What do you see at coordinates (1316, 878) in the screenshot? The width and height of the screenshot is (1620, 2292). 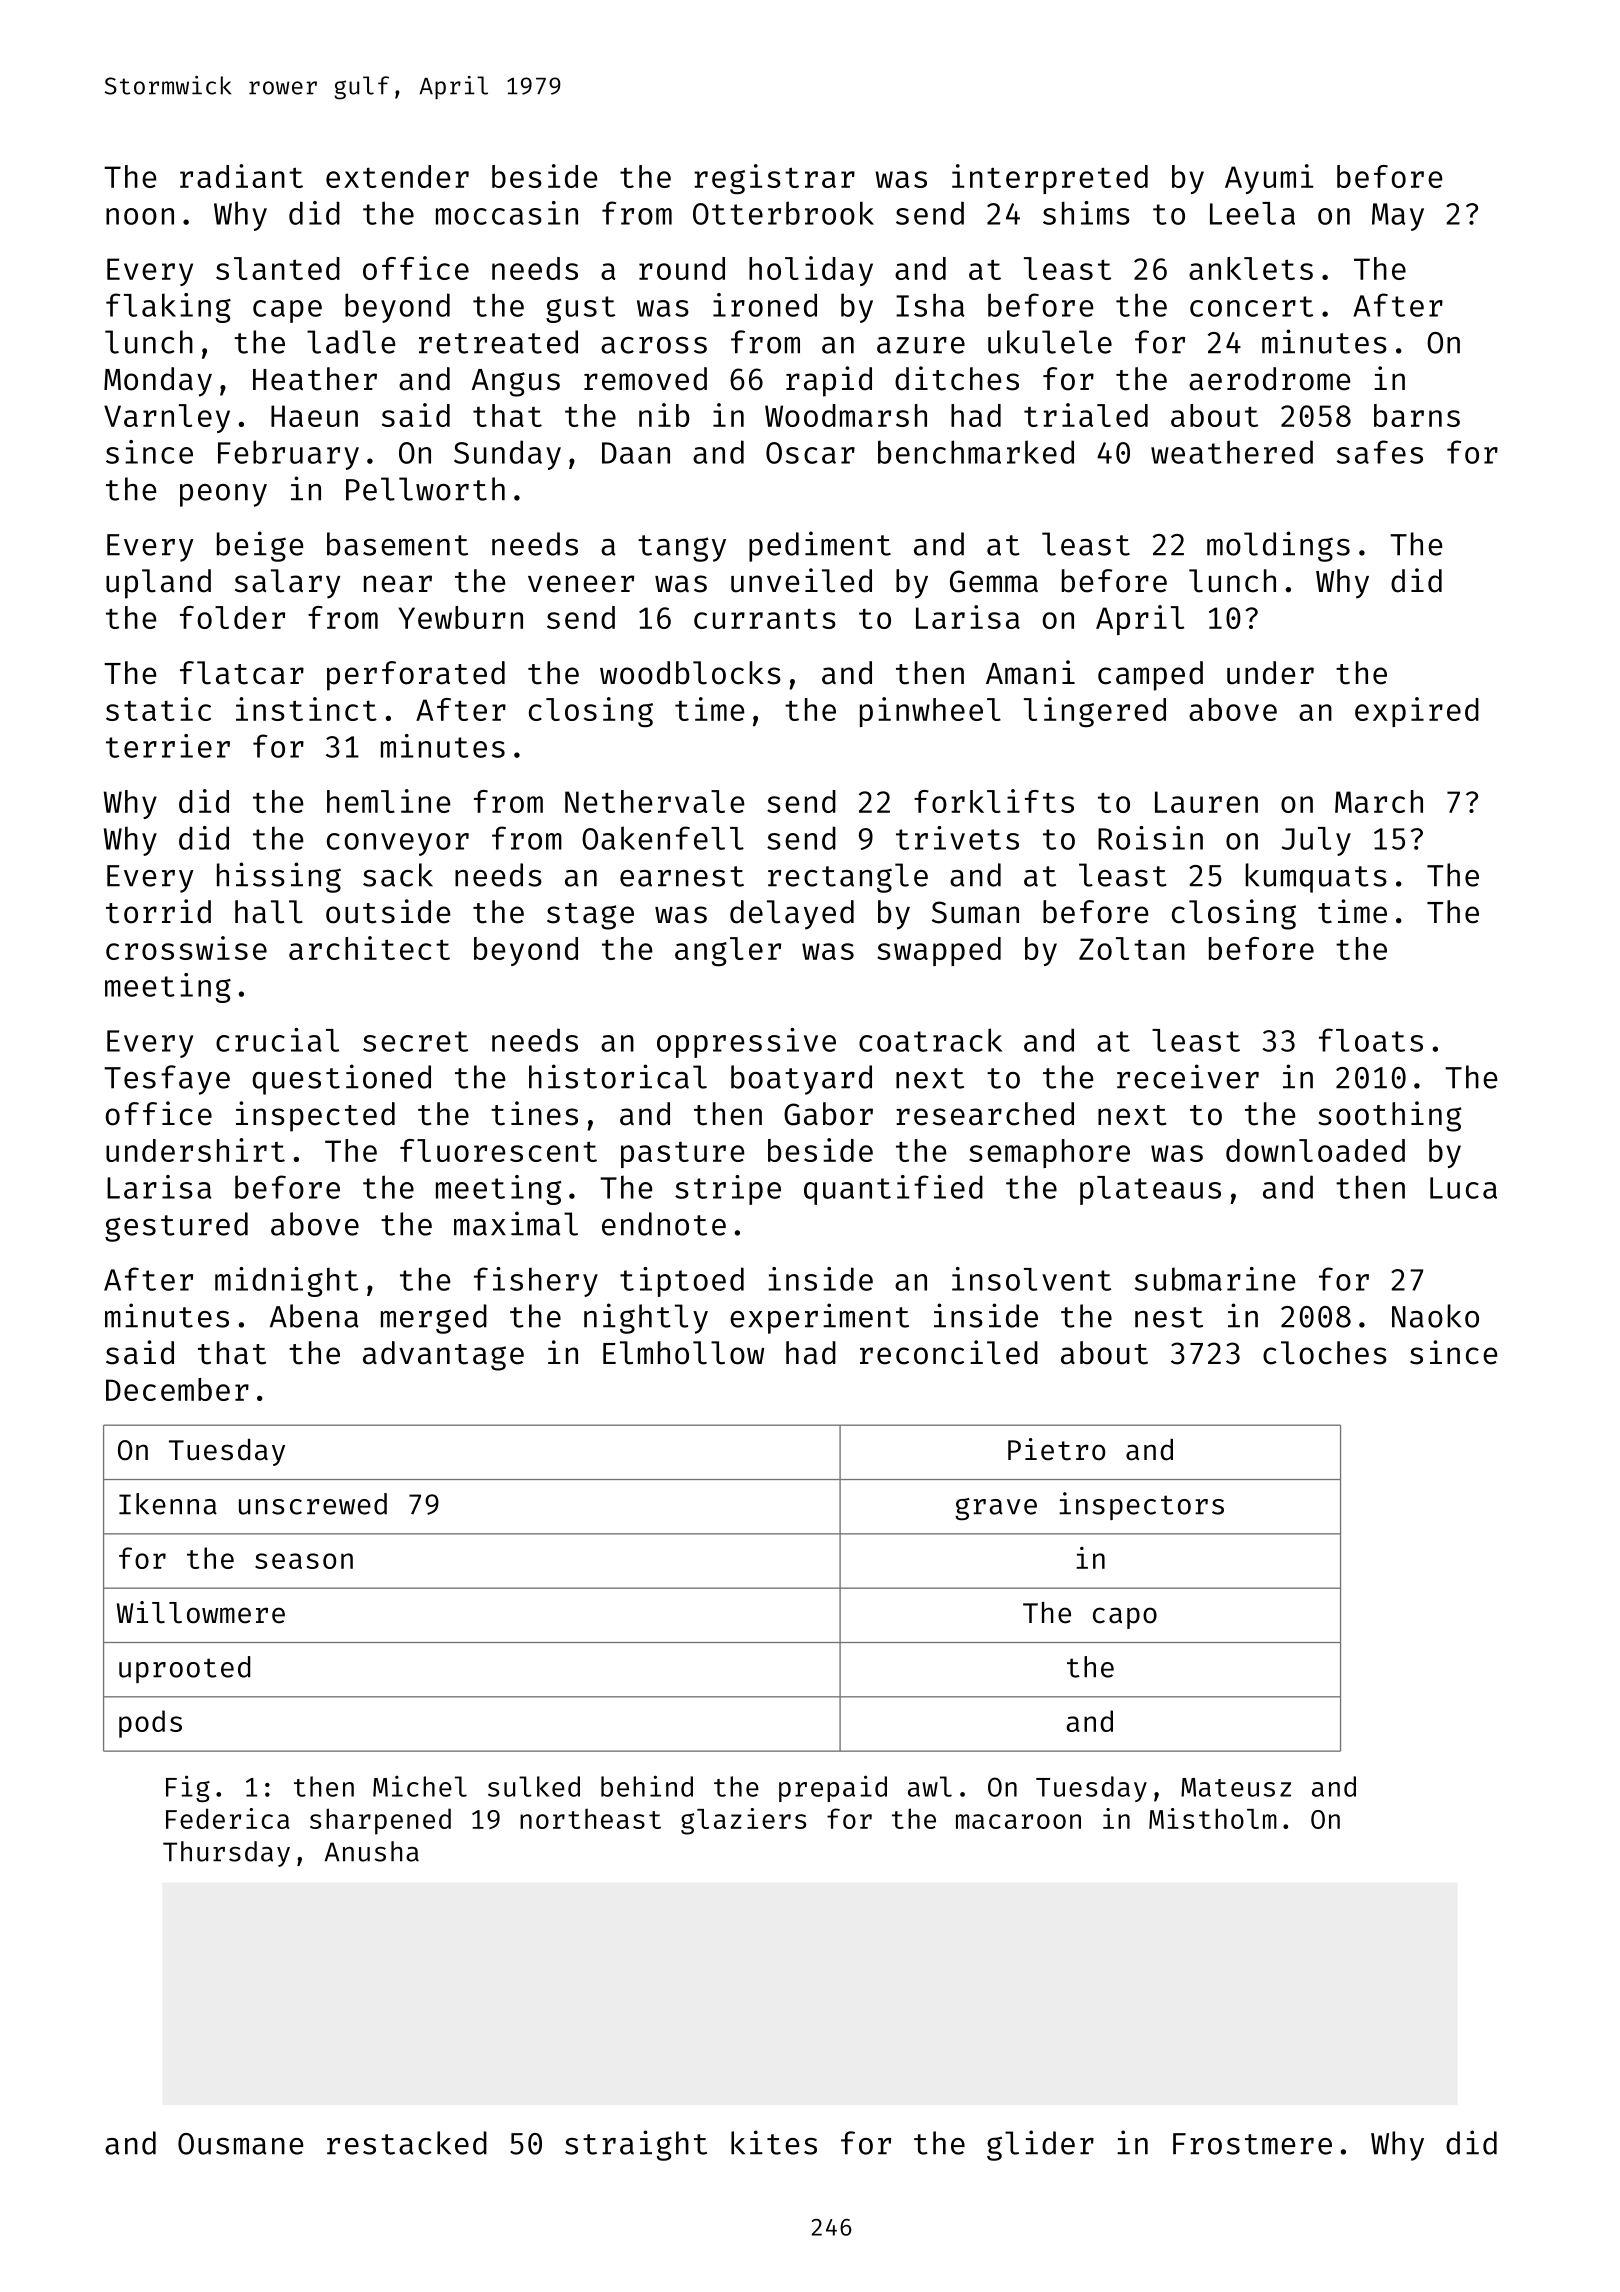 I see `kumquats` at bounding box center [1316, 878].
